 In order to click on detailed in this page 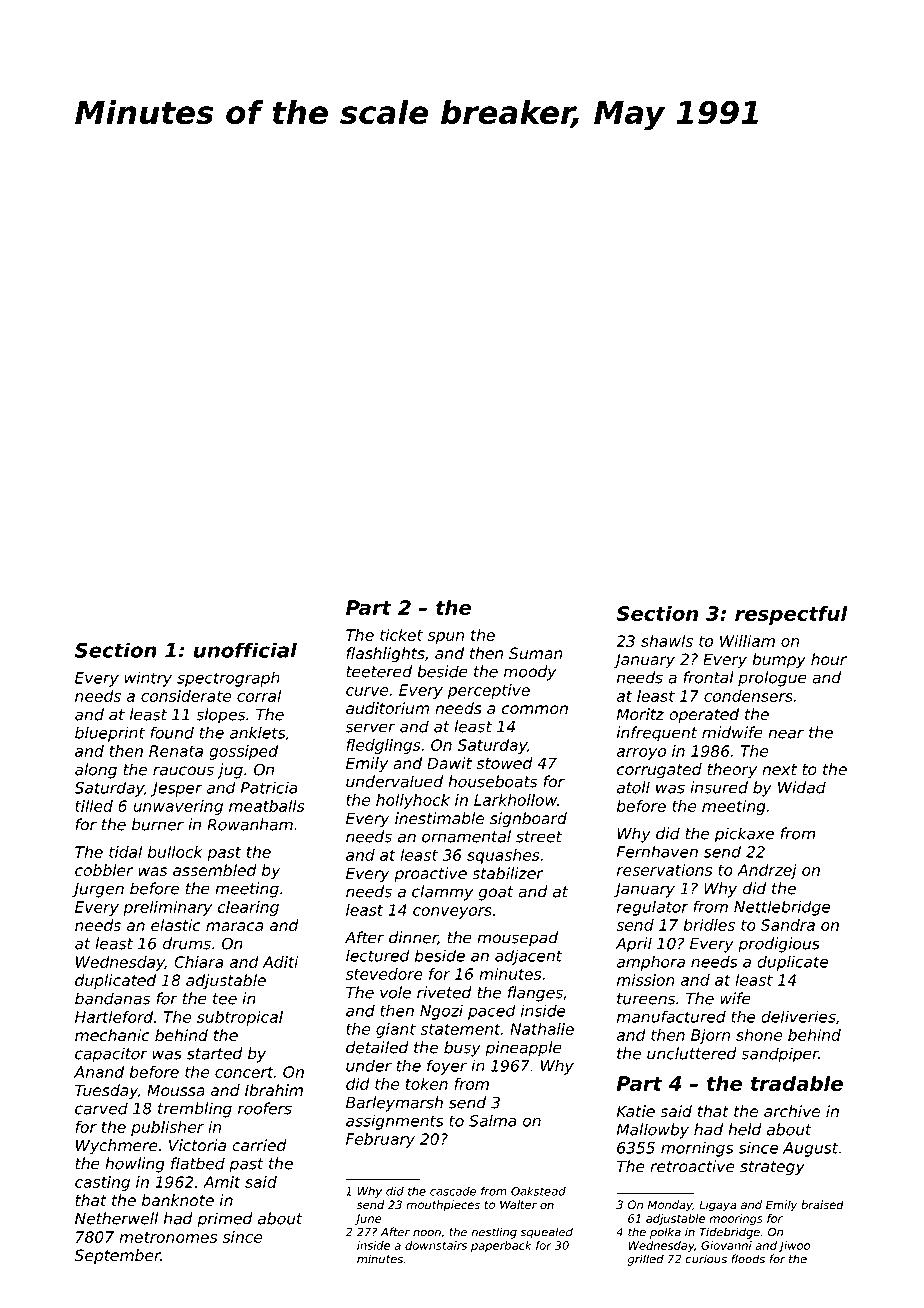, I will do `click(377, 1047)`.
